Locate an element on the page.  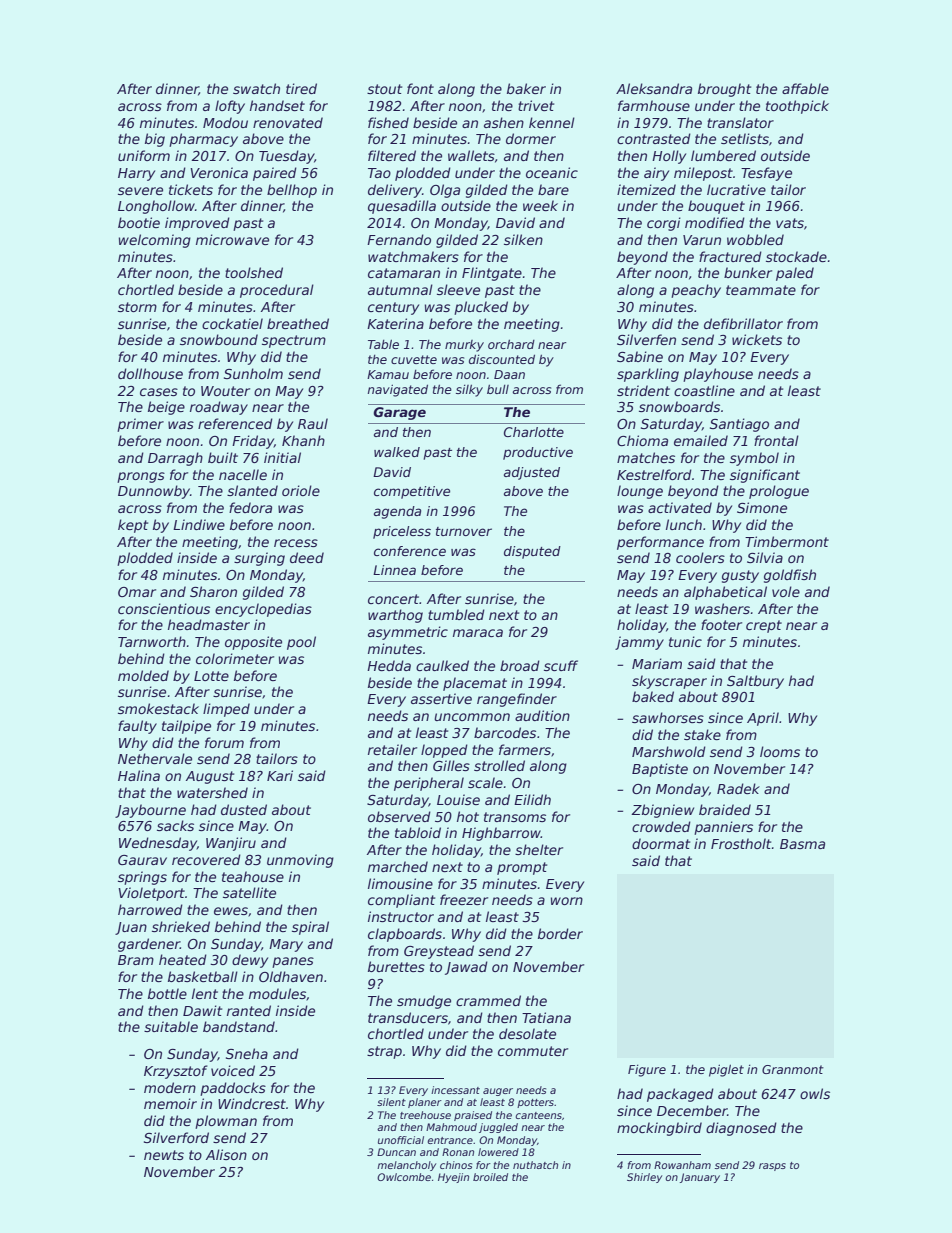
improved is located at coordinates (197, 224).
